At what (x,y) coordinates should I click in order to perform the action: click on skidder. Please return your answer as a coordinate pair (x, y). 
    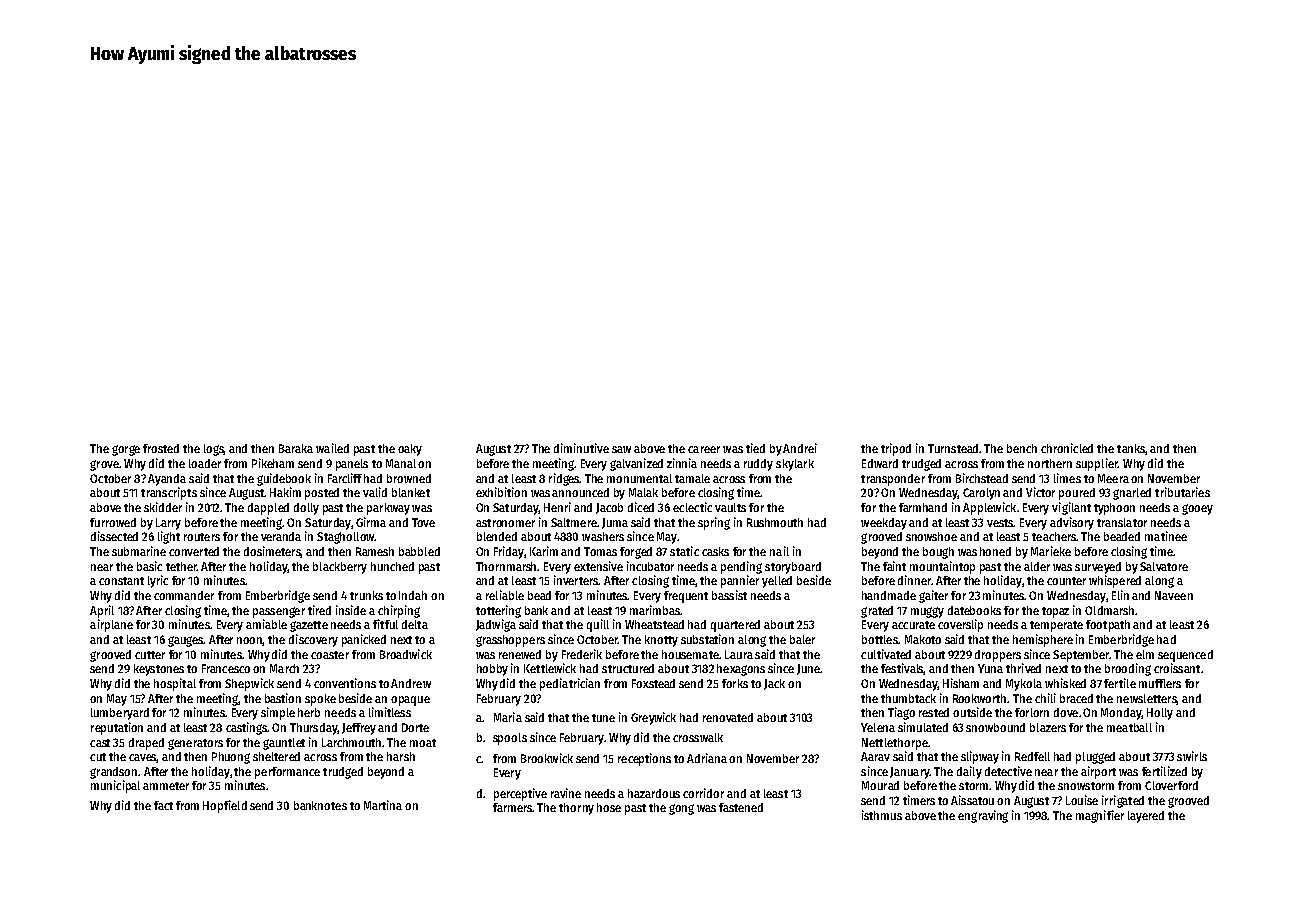
    Looking at the image, I should click on (163, 507).
